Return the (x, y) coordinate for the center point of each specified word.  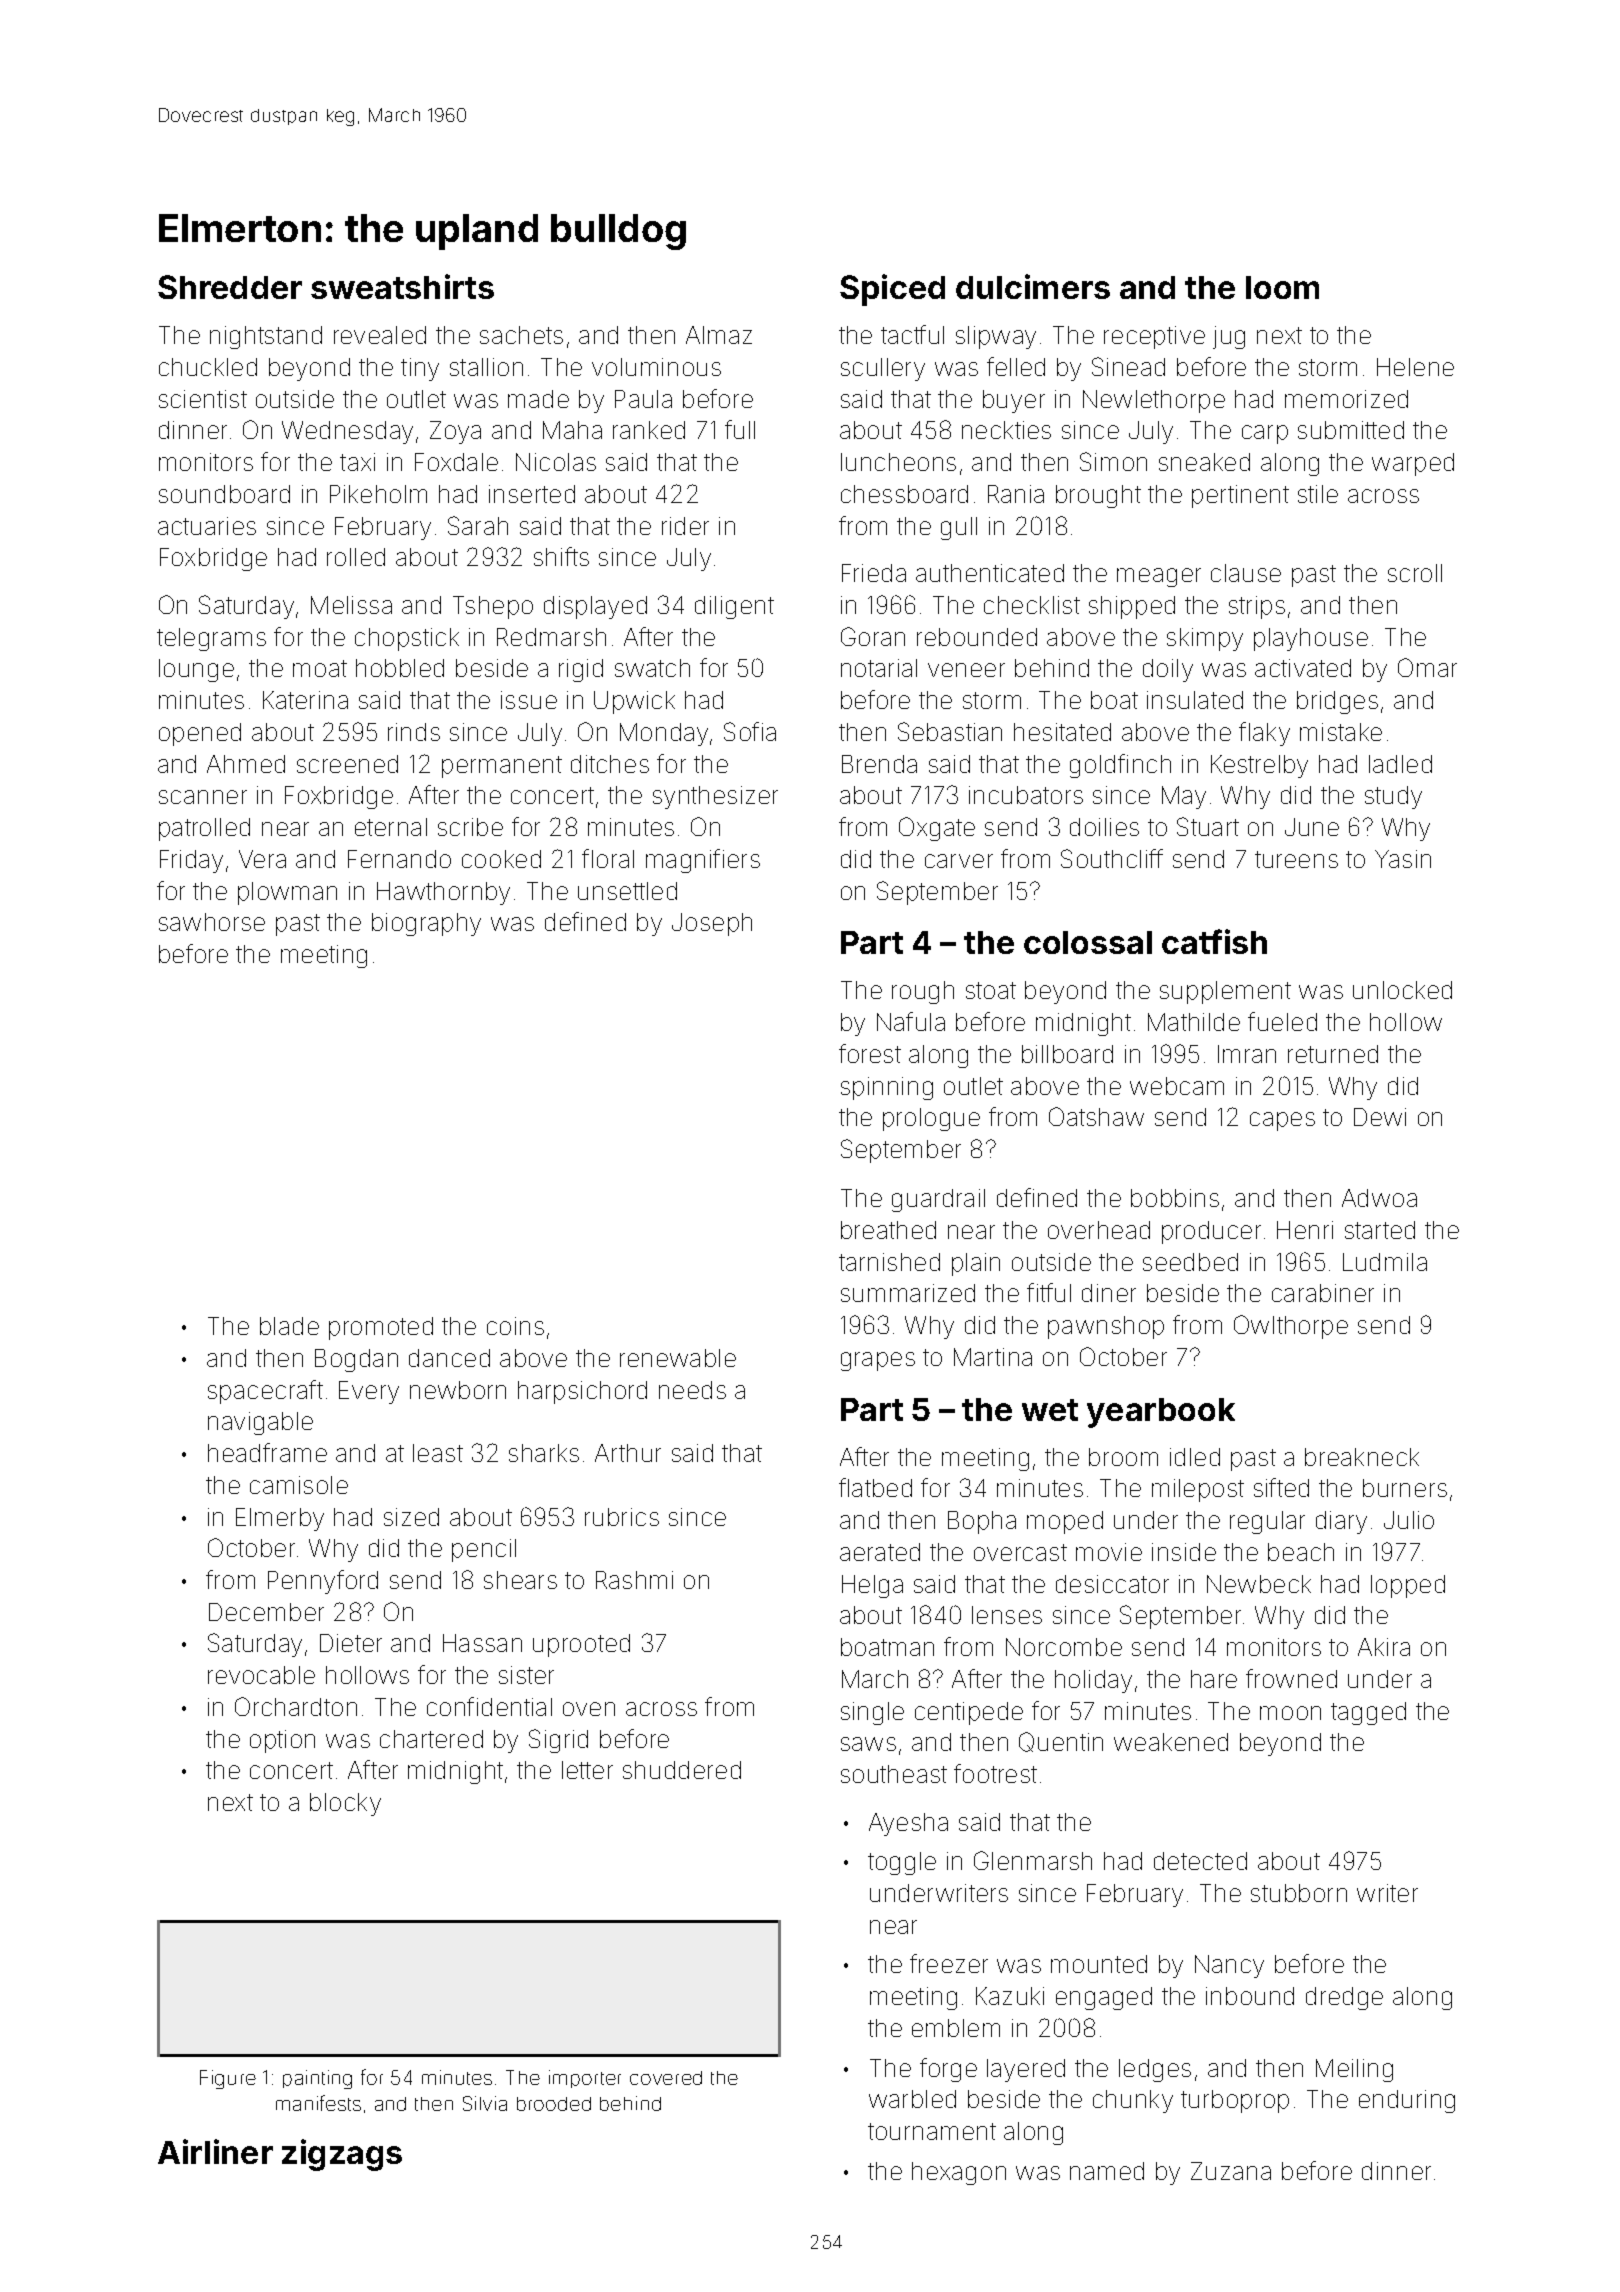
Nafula (911, 1021)
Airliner (215, 2151)
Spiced (892, 290)
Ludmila (1385, 1262)
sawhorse (212, 922)
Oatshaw (1096, 1116)
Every (369, 1392)
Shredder (230, 287)
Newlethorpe (1154, 401)
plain (976, 1264)
